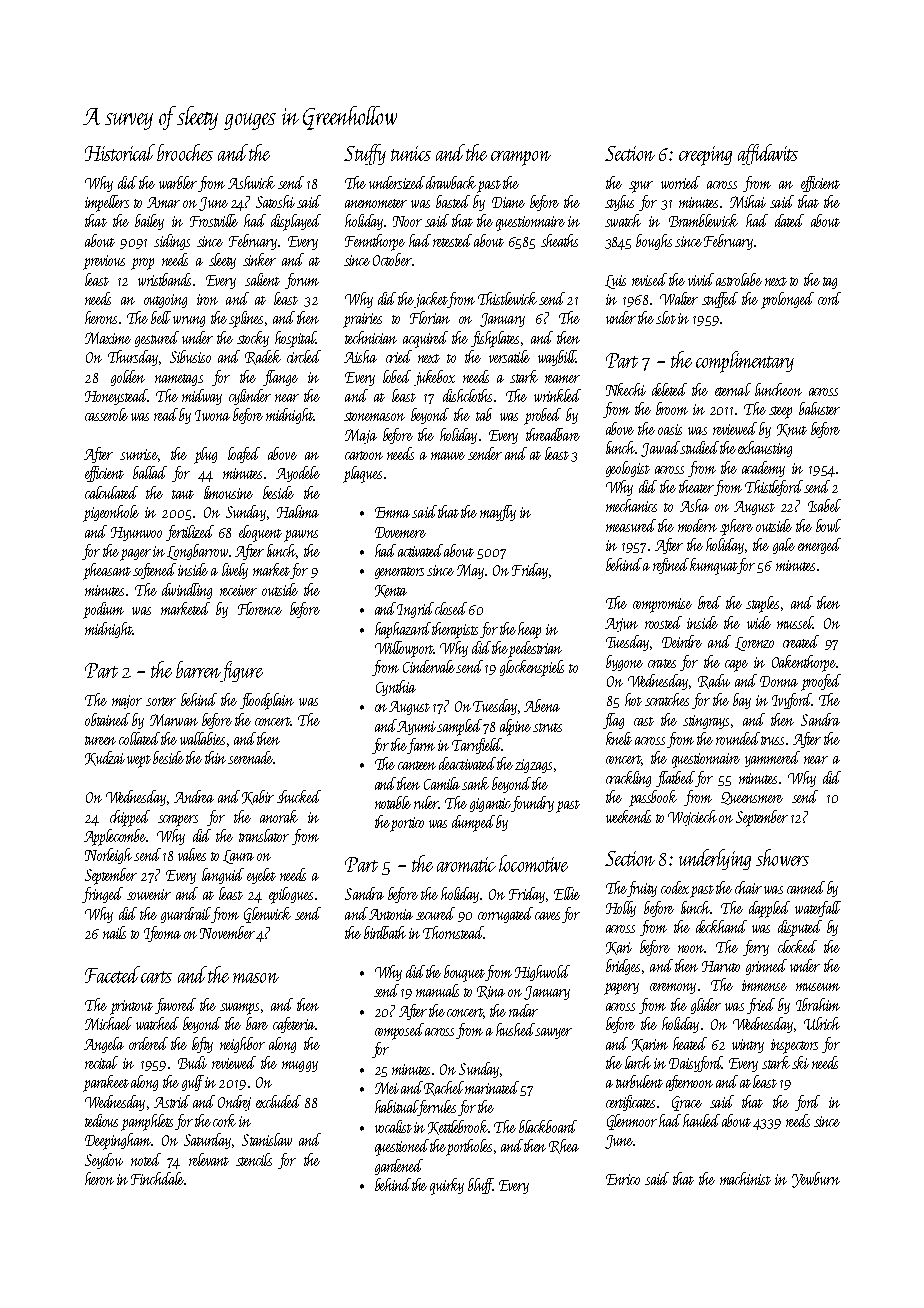  Describe the element at coordinates (675, 779) in the screenshot. I see `flatbed` at that location.
